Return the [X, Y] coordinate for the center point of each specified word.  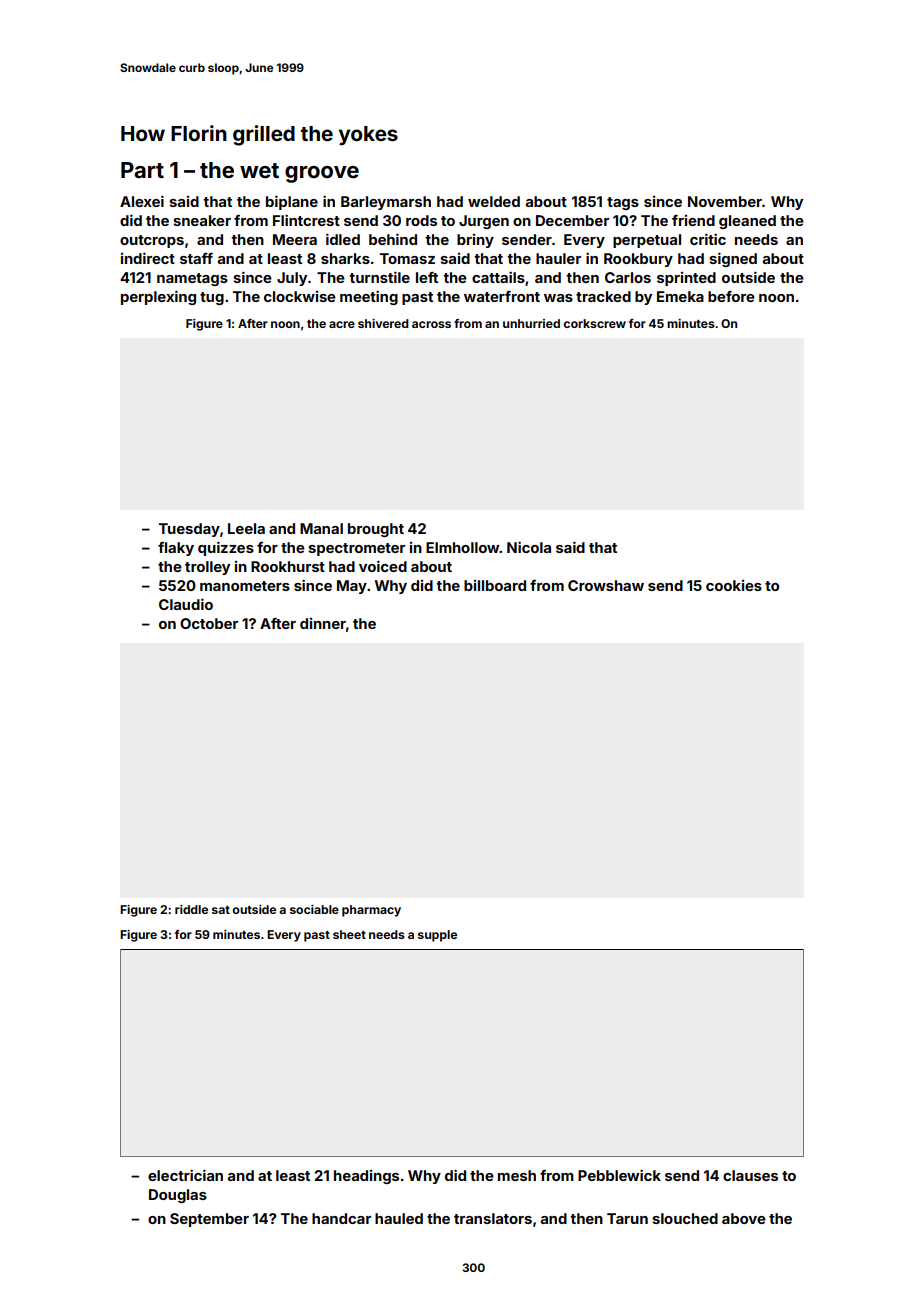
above [744, 1218]
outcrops [152, 241]
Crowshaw [606, 585]
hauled [399, 1218]
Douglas [178, 1196]
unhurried [531, 323]
